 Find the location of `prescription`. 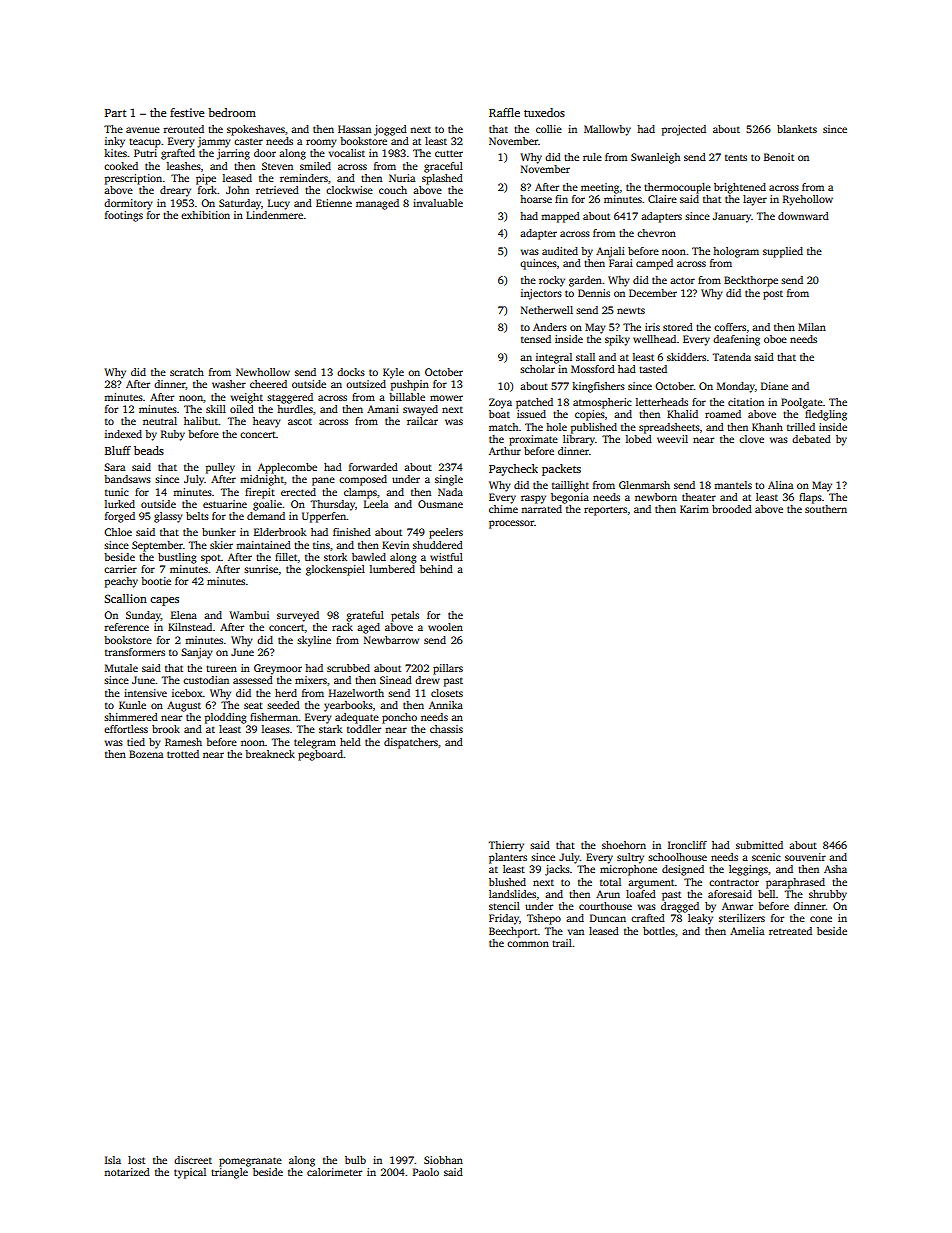

prescription is located at coordinates (133, 179).
